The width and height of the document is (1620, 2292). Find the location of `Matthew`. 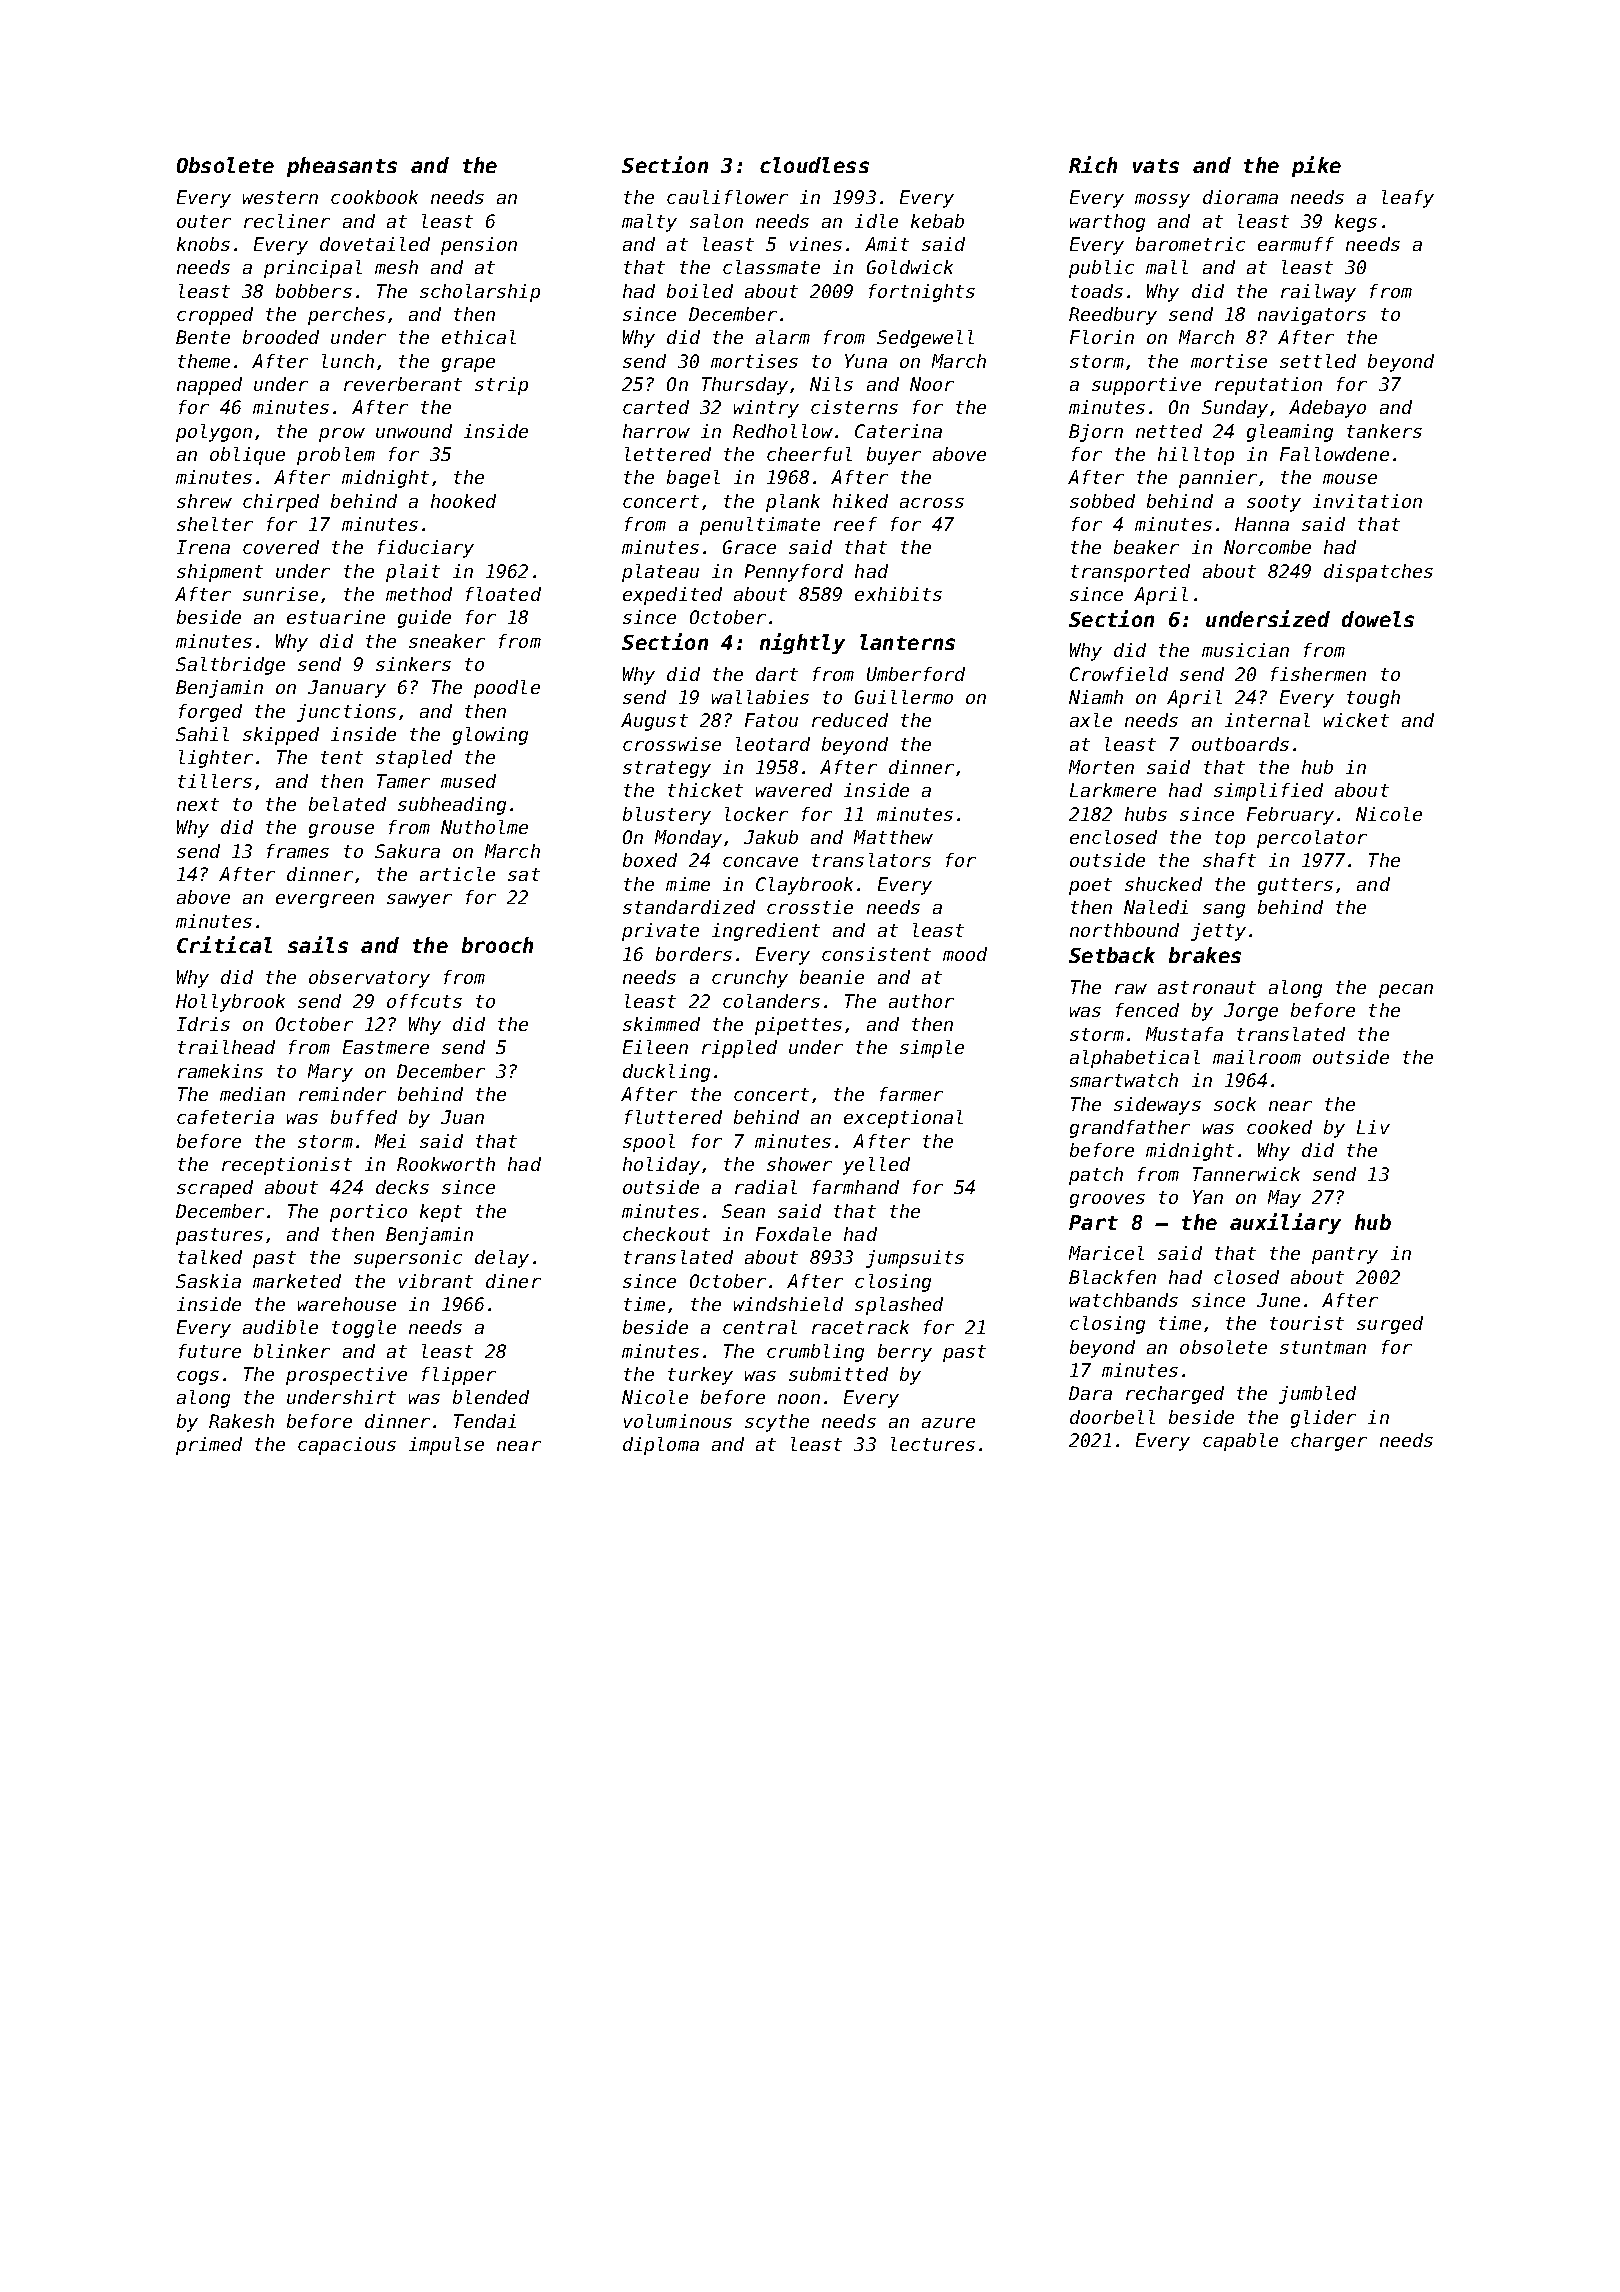

Matthew is located at coordinates (893, 837).
